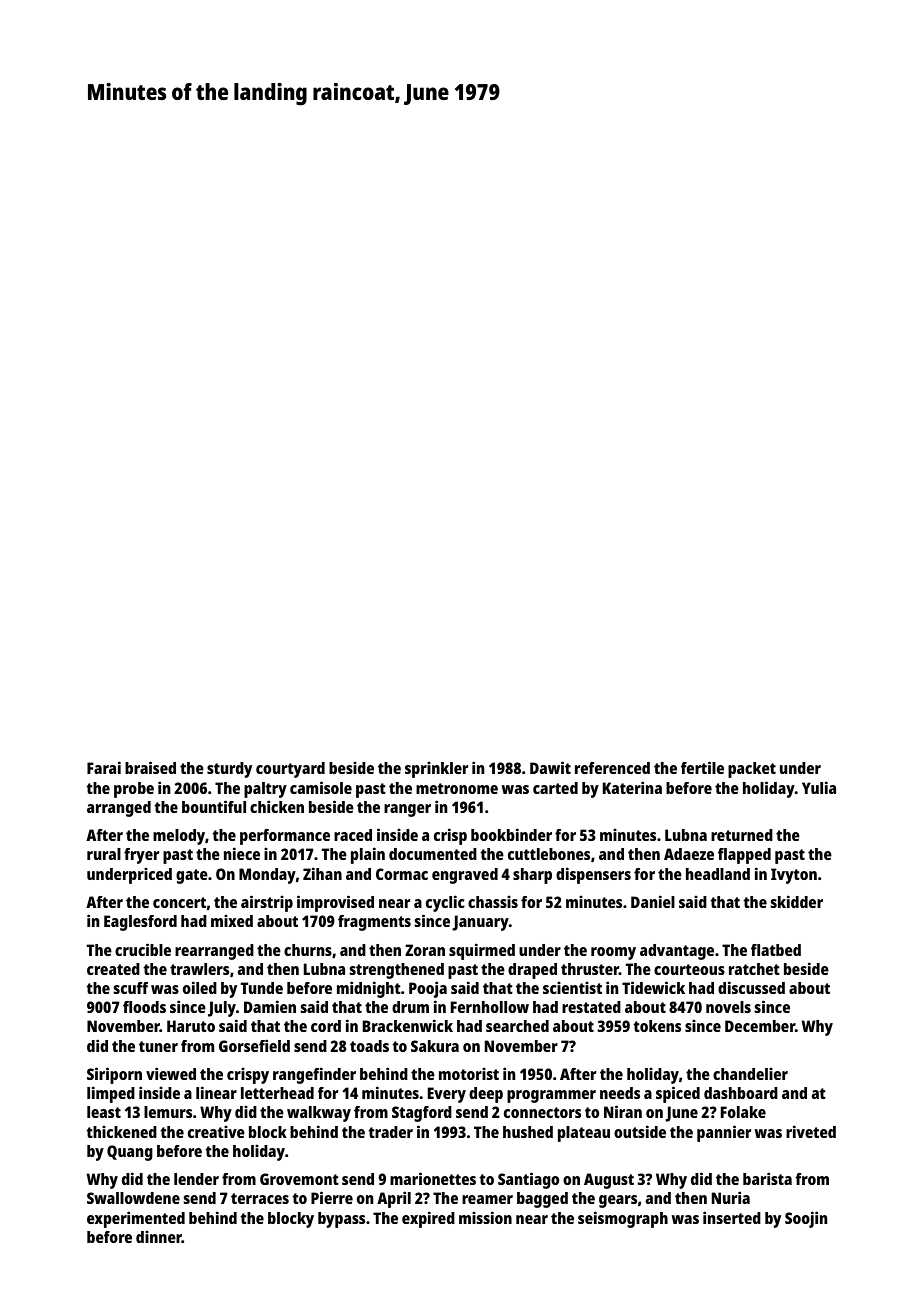  Describe the element at coordinates (612, 768) in the document. I see `referenced` at that location.
